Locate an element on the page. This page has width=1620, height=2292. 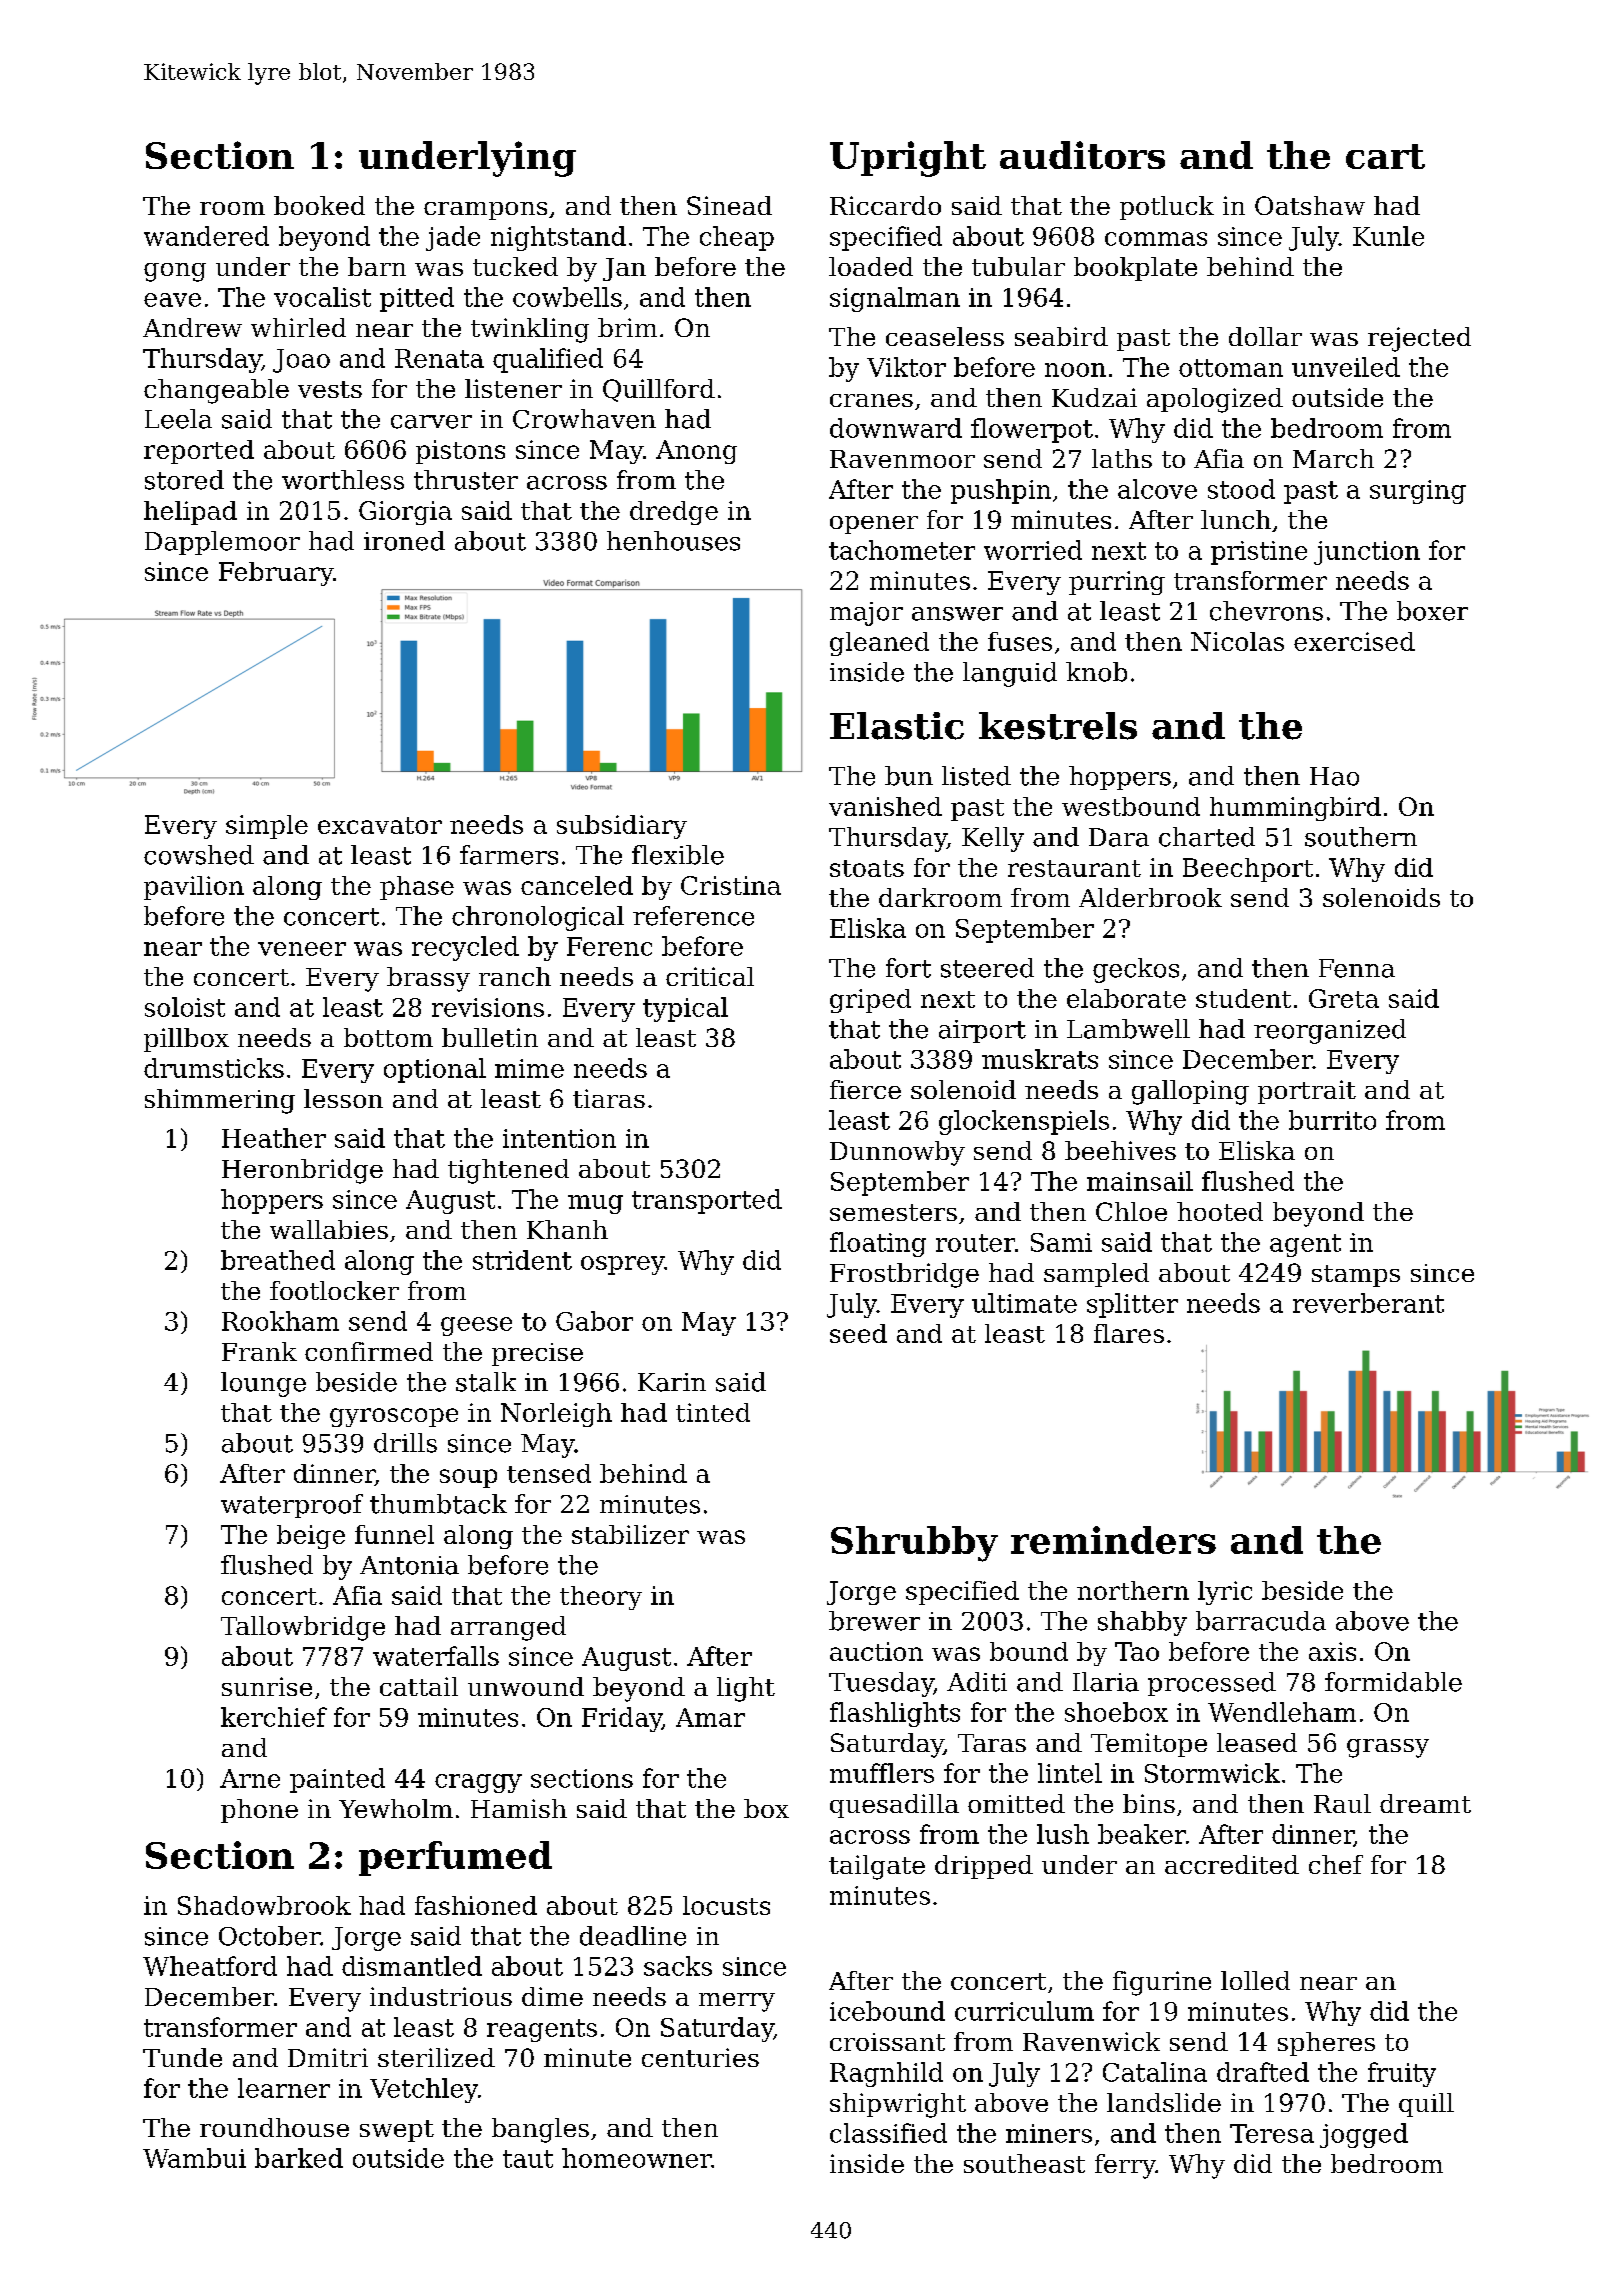
worthless is located at coordinates (343, 480).
